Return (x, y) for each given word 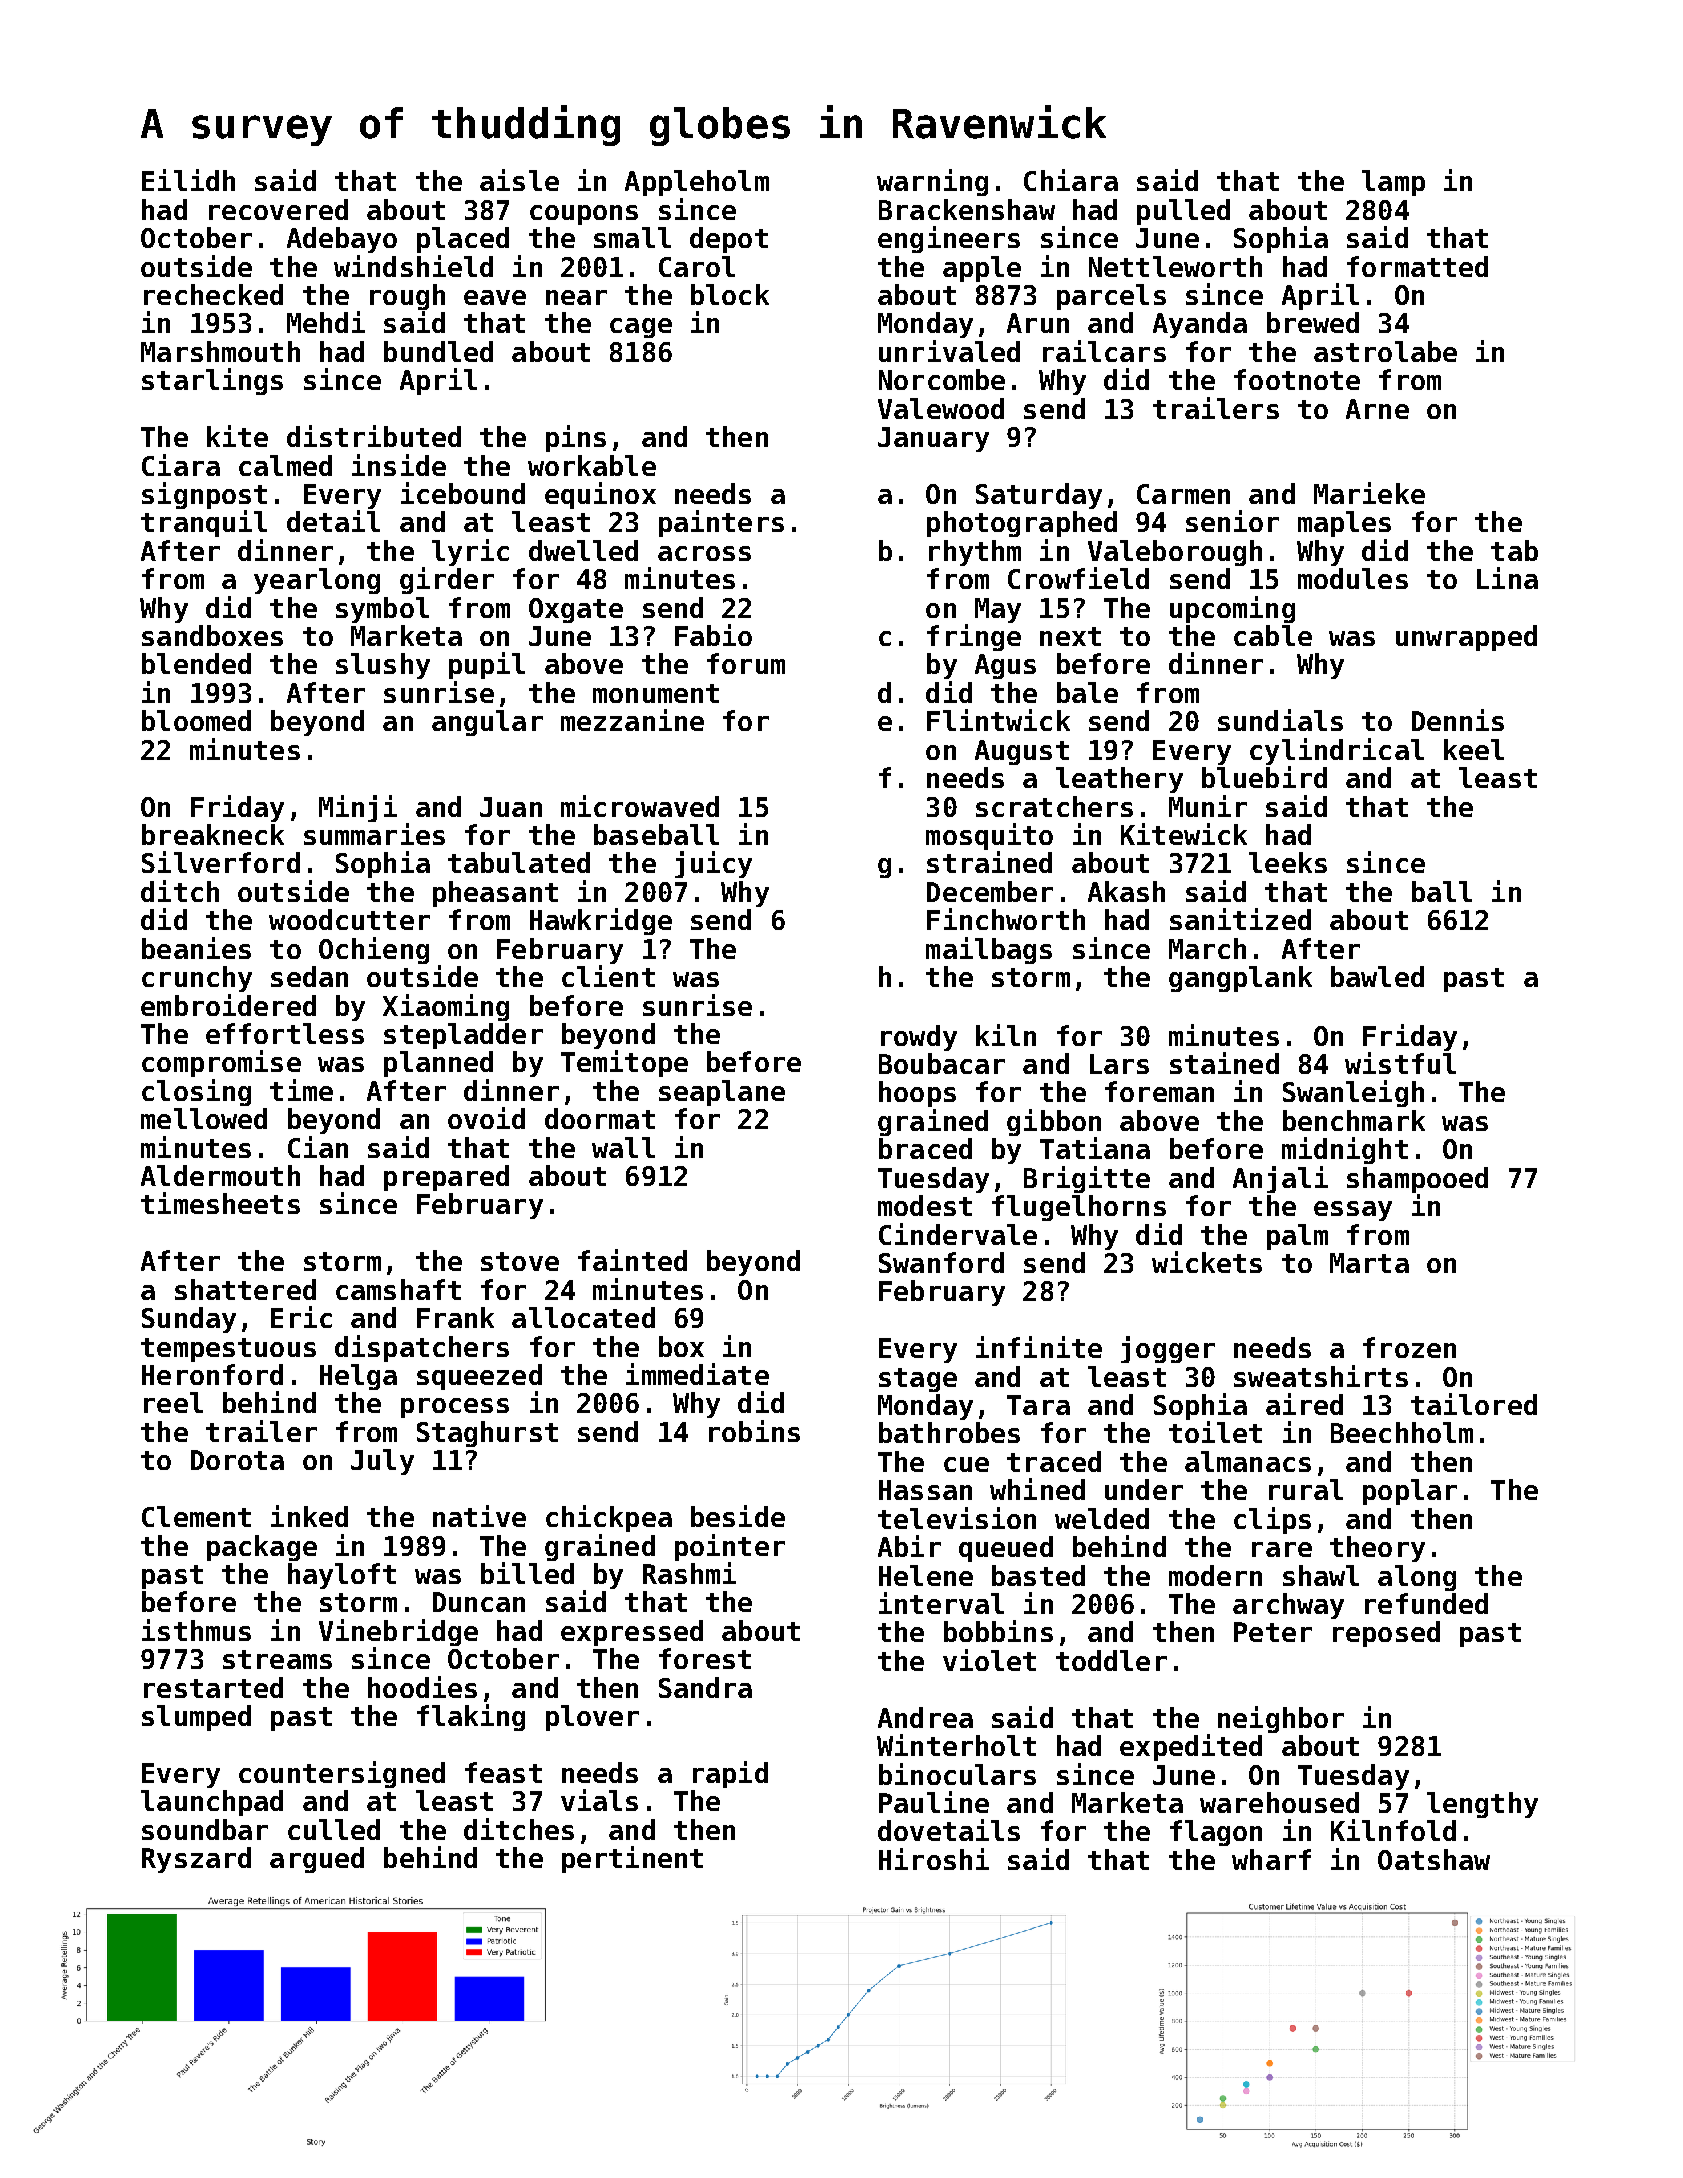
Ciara (181, 465)
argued (317, 1860)
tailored (1474, 1404)
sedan (309, 976)
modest (925, 1205)
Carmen (1183, 494)
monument (656, 693)
